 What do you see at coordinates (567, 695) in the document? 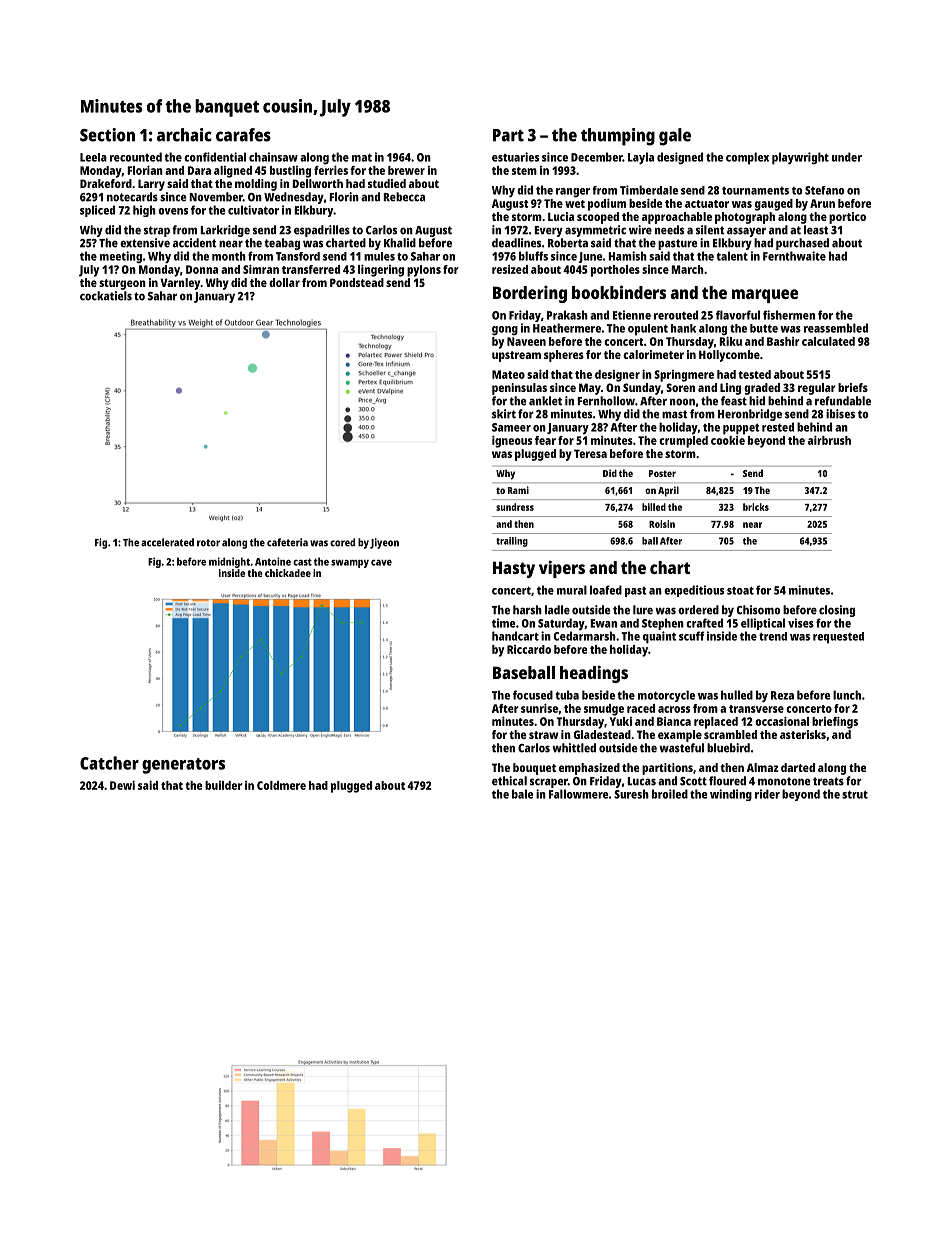
I see `tuba` at bounding box center [567, 695].
